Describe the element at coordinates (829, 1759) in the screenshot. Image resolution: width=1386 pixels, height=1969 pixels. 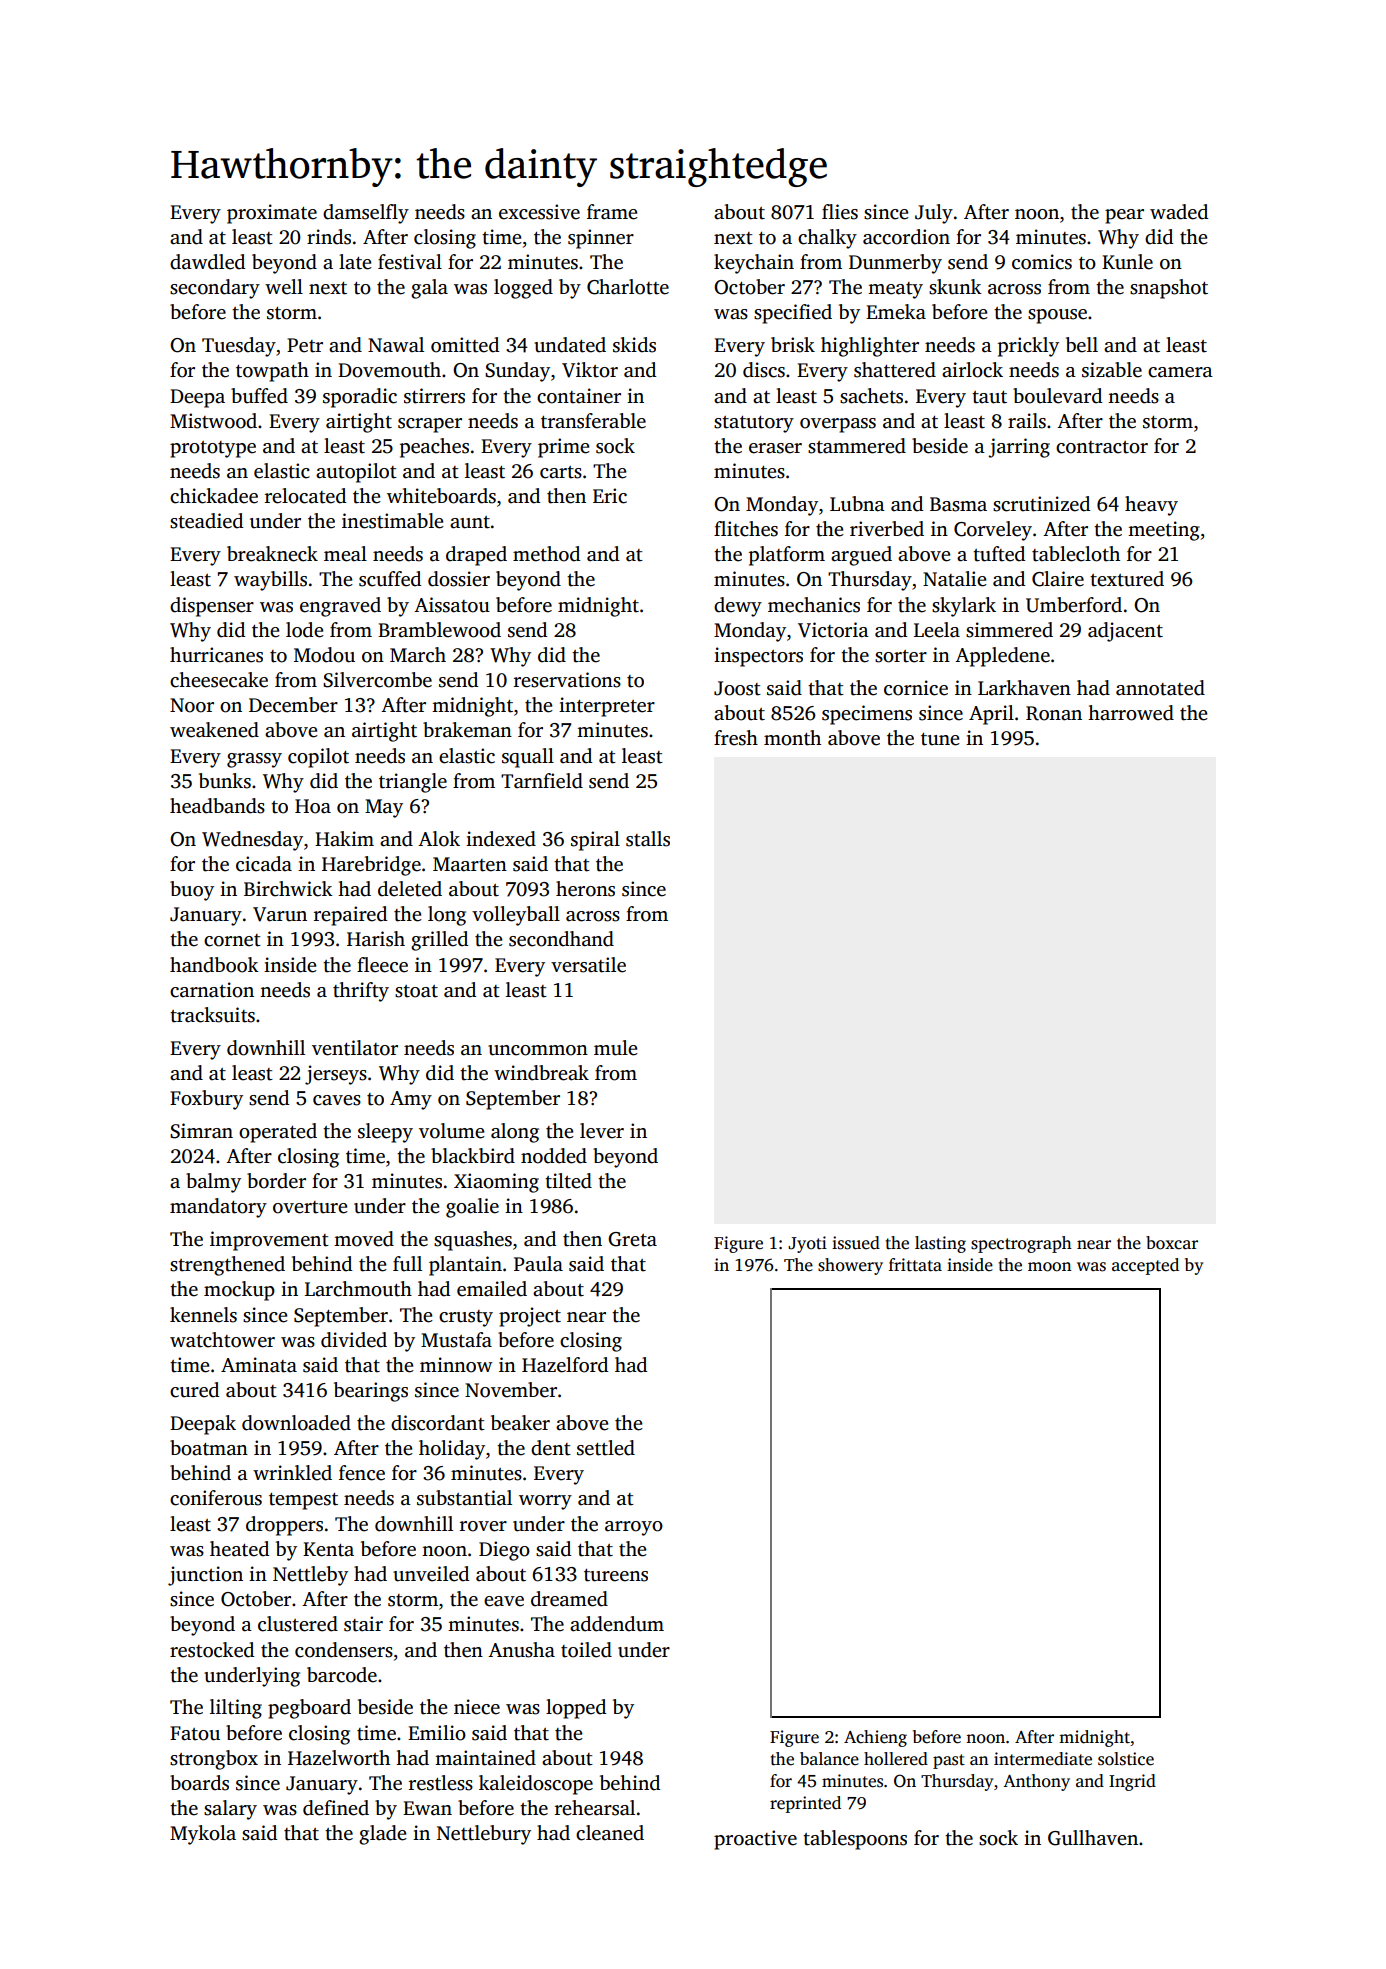
I see `balance` at that location.
